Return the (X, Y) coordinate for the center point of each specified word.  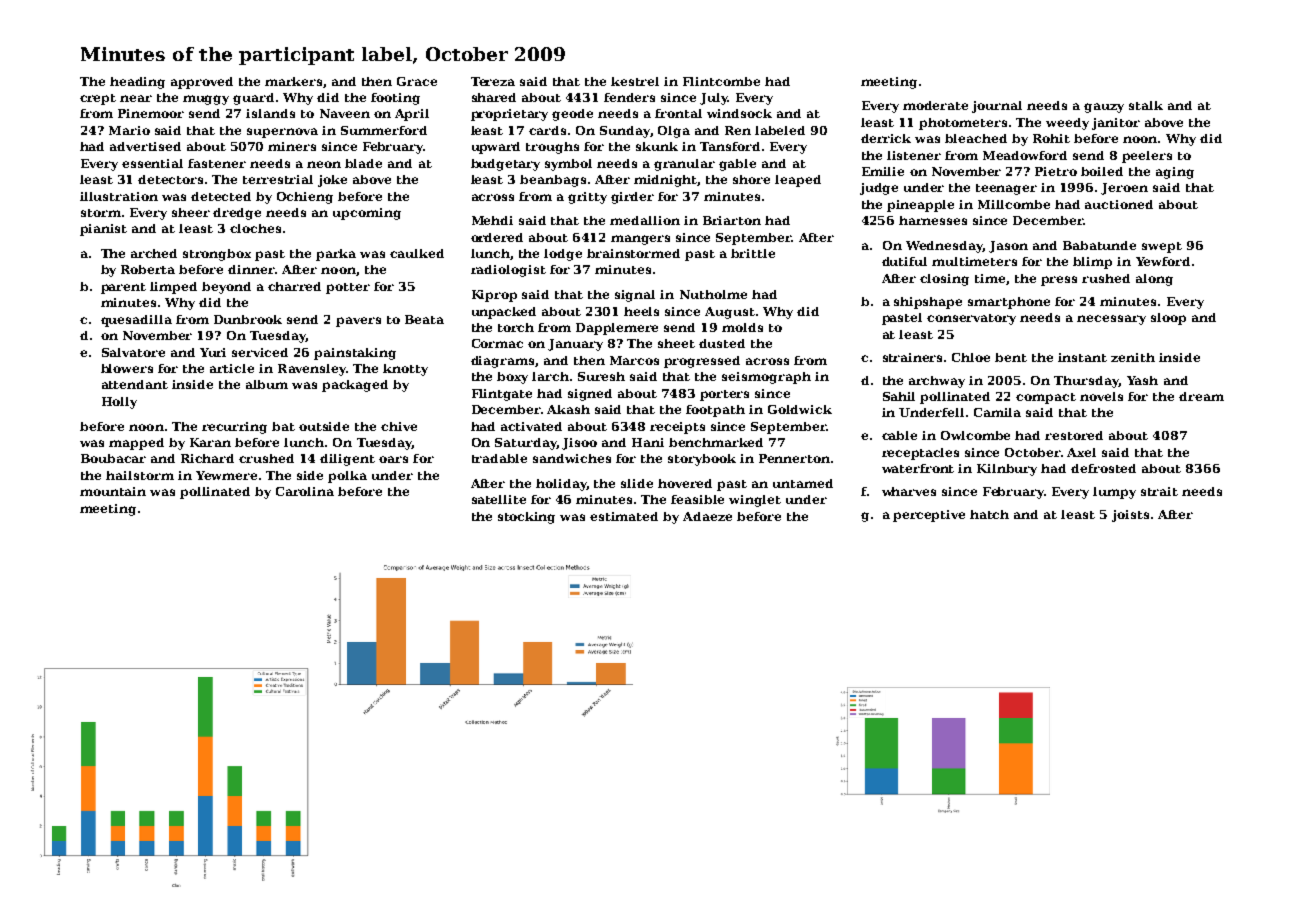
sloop (1168, 319)
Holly (119, 403)
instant (1082, 357)
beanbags (553, 181)
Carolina (305, 491)
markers (293, 81)
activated (531, 426)
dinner (251, 269)
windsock (739, 113)
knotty (405, 370)
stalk (1146, 105)
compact (1046, 398)
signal (635, 296)
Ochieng (305, 198)
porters (724, 395)
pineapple (920, 206)
